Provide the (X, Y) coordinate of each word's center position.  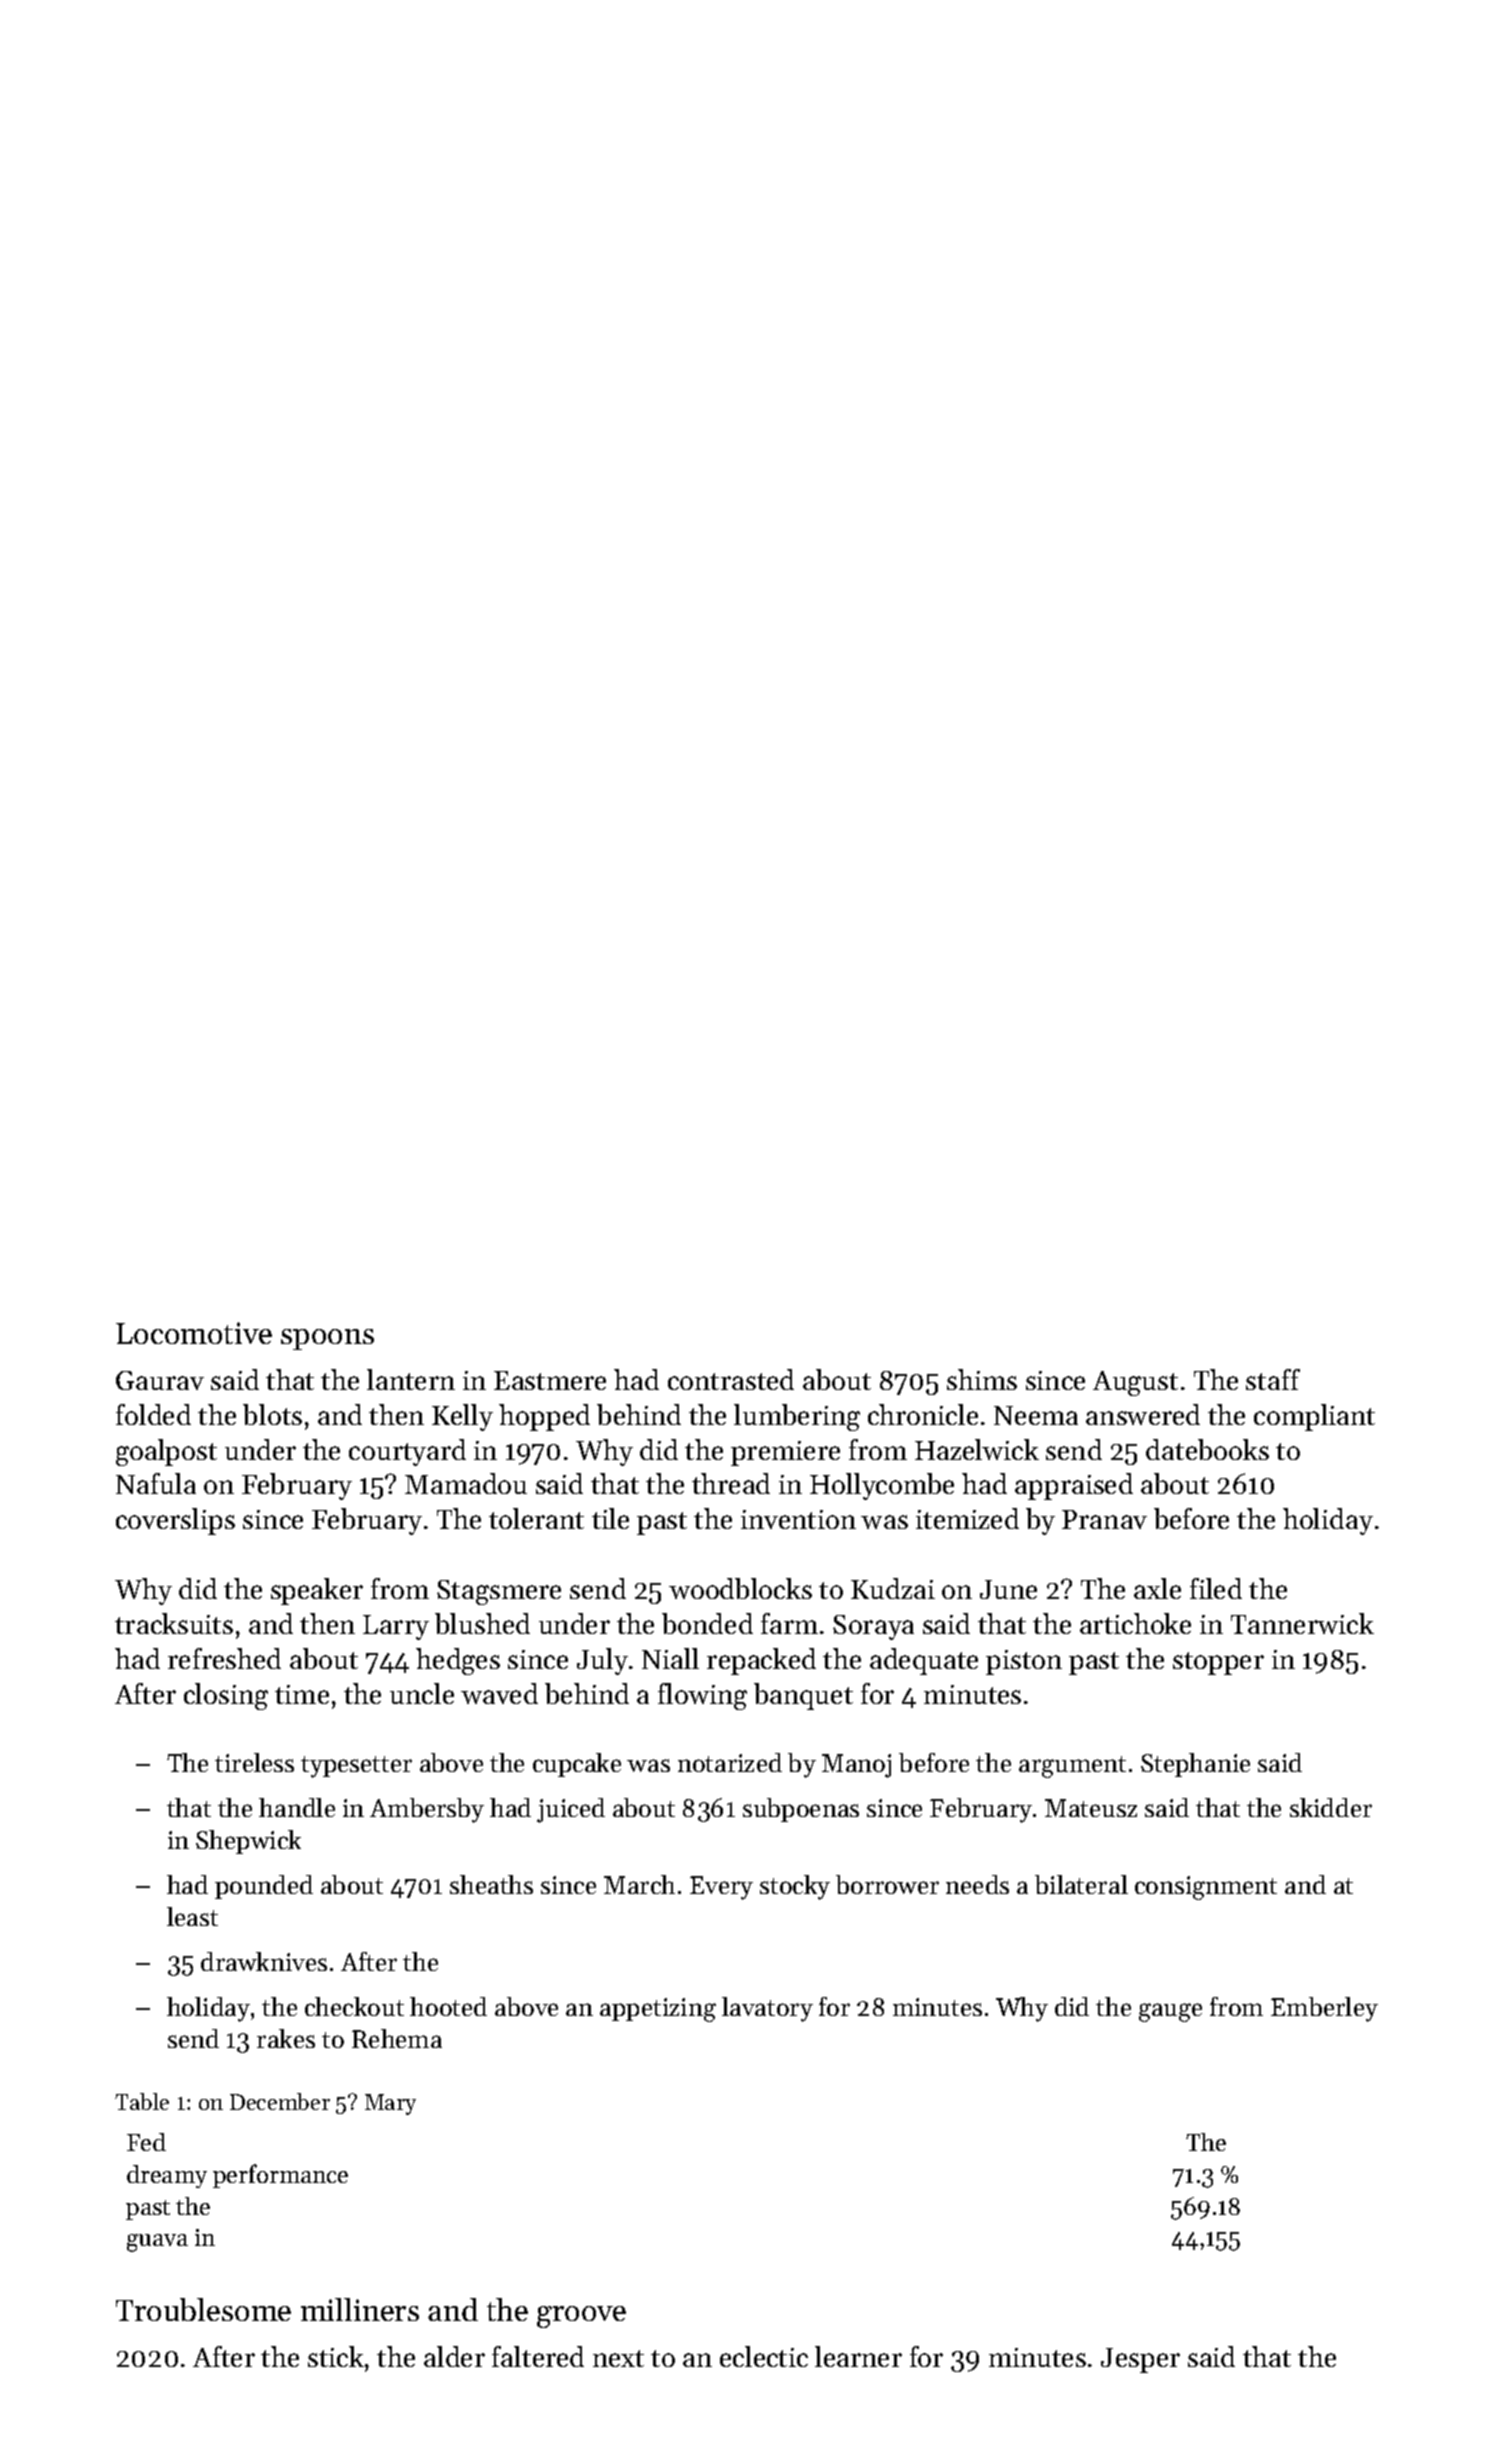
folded (153, 1414)
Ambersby (427, 1810)
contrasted (731, 1379)
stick (336, 2356)
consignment (1206, 1888)
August (1135, 1383)
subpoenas (801, 1810)
